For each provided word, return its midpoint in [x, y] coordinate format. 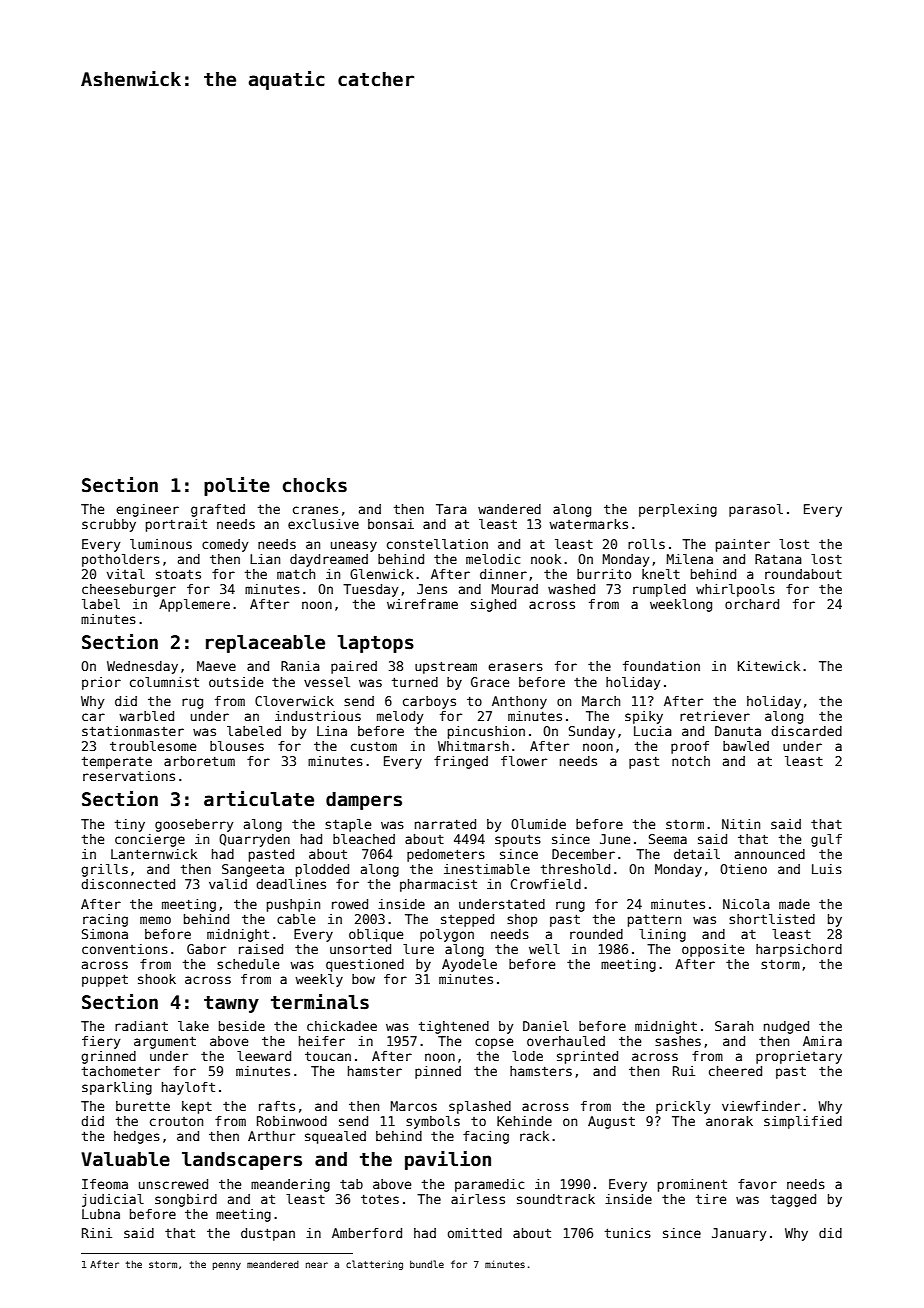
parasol [756, 510]
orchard [752, 604]
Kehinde [524, 1121]
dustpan [268, 1234]
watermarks [588, 524]
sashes [678, 1041]
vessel [327, 682]
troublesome [153, 746]
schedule [248, 964]
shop [522, 920]
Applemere [194, 605]
